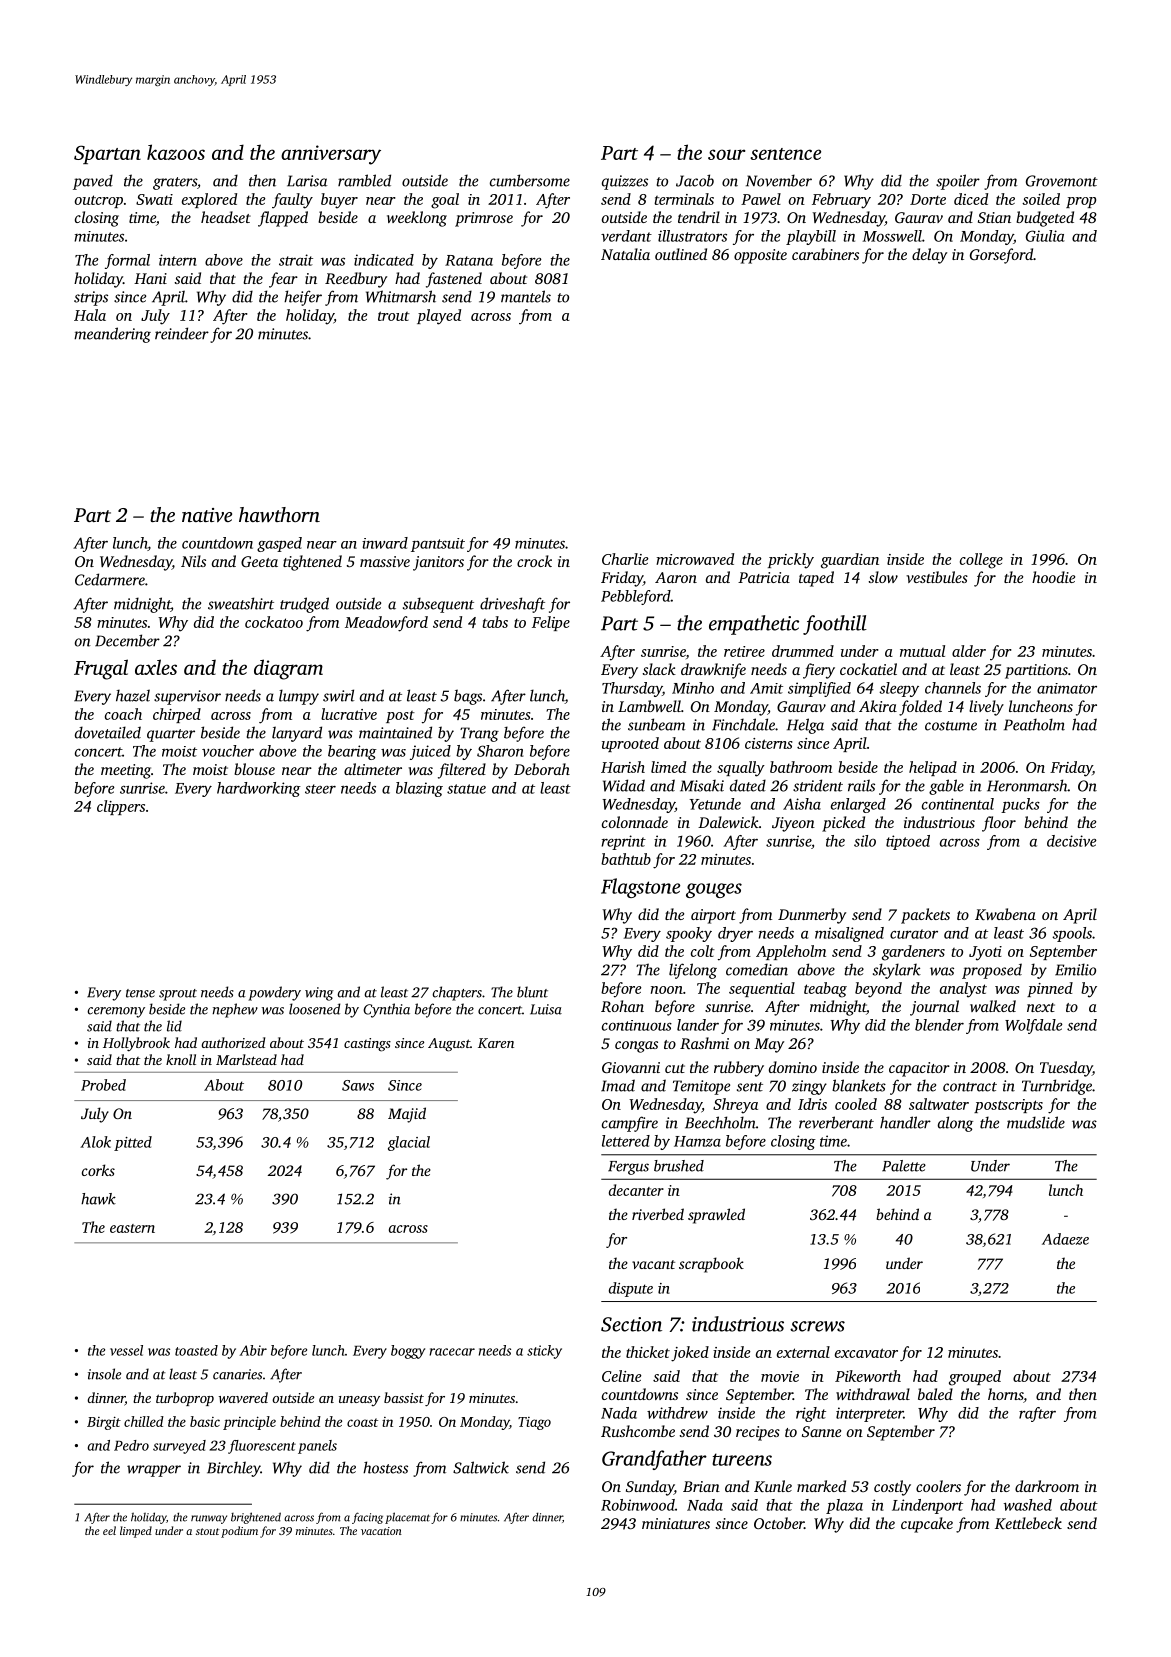 This screenshot has height=1657, width=1171. Describe the element at coordinates (104, 1423) in the screenshot. I see `Birgit` at that location.
